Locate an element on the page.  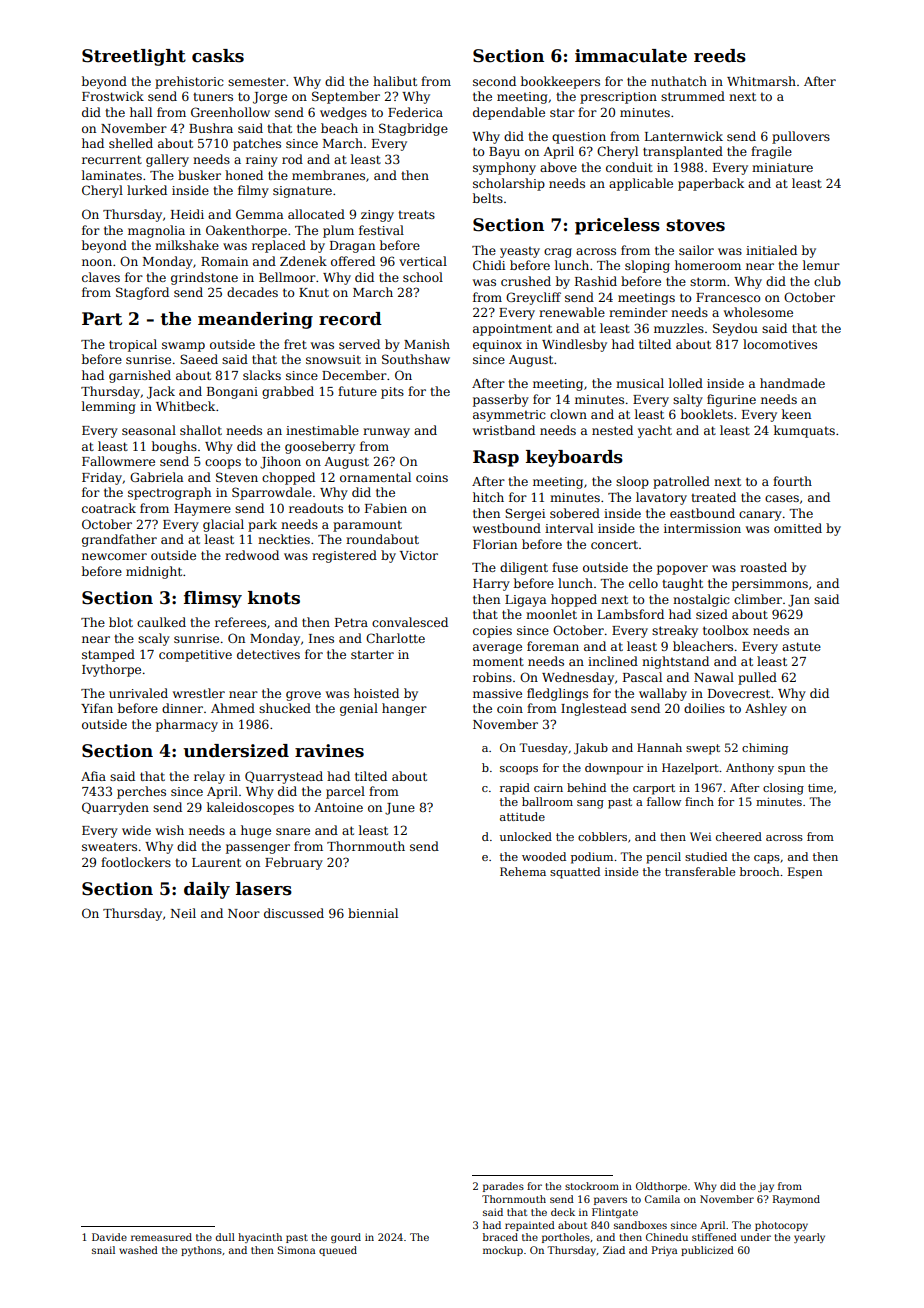
queued is located at coordinates (338, 1251).
